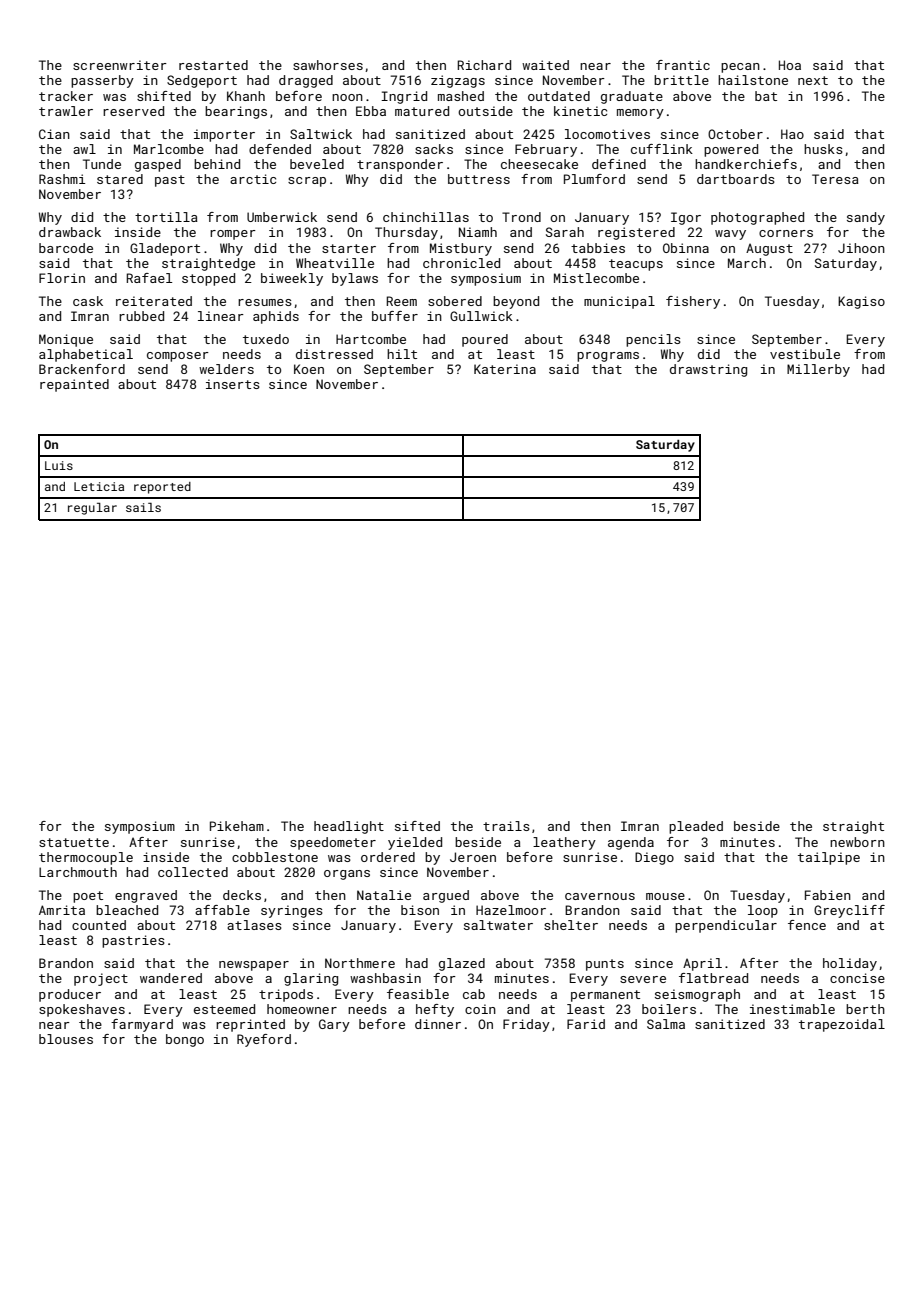 The height and width of the screenshot is (1308, 924). I want to click on sawhorses, so click(328, 65).
